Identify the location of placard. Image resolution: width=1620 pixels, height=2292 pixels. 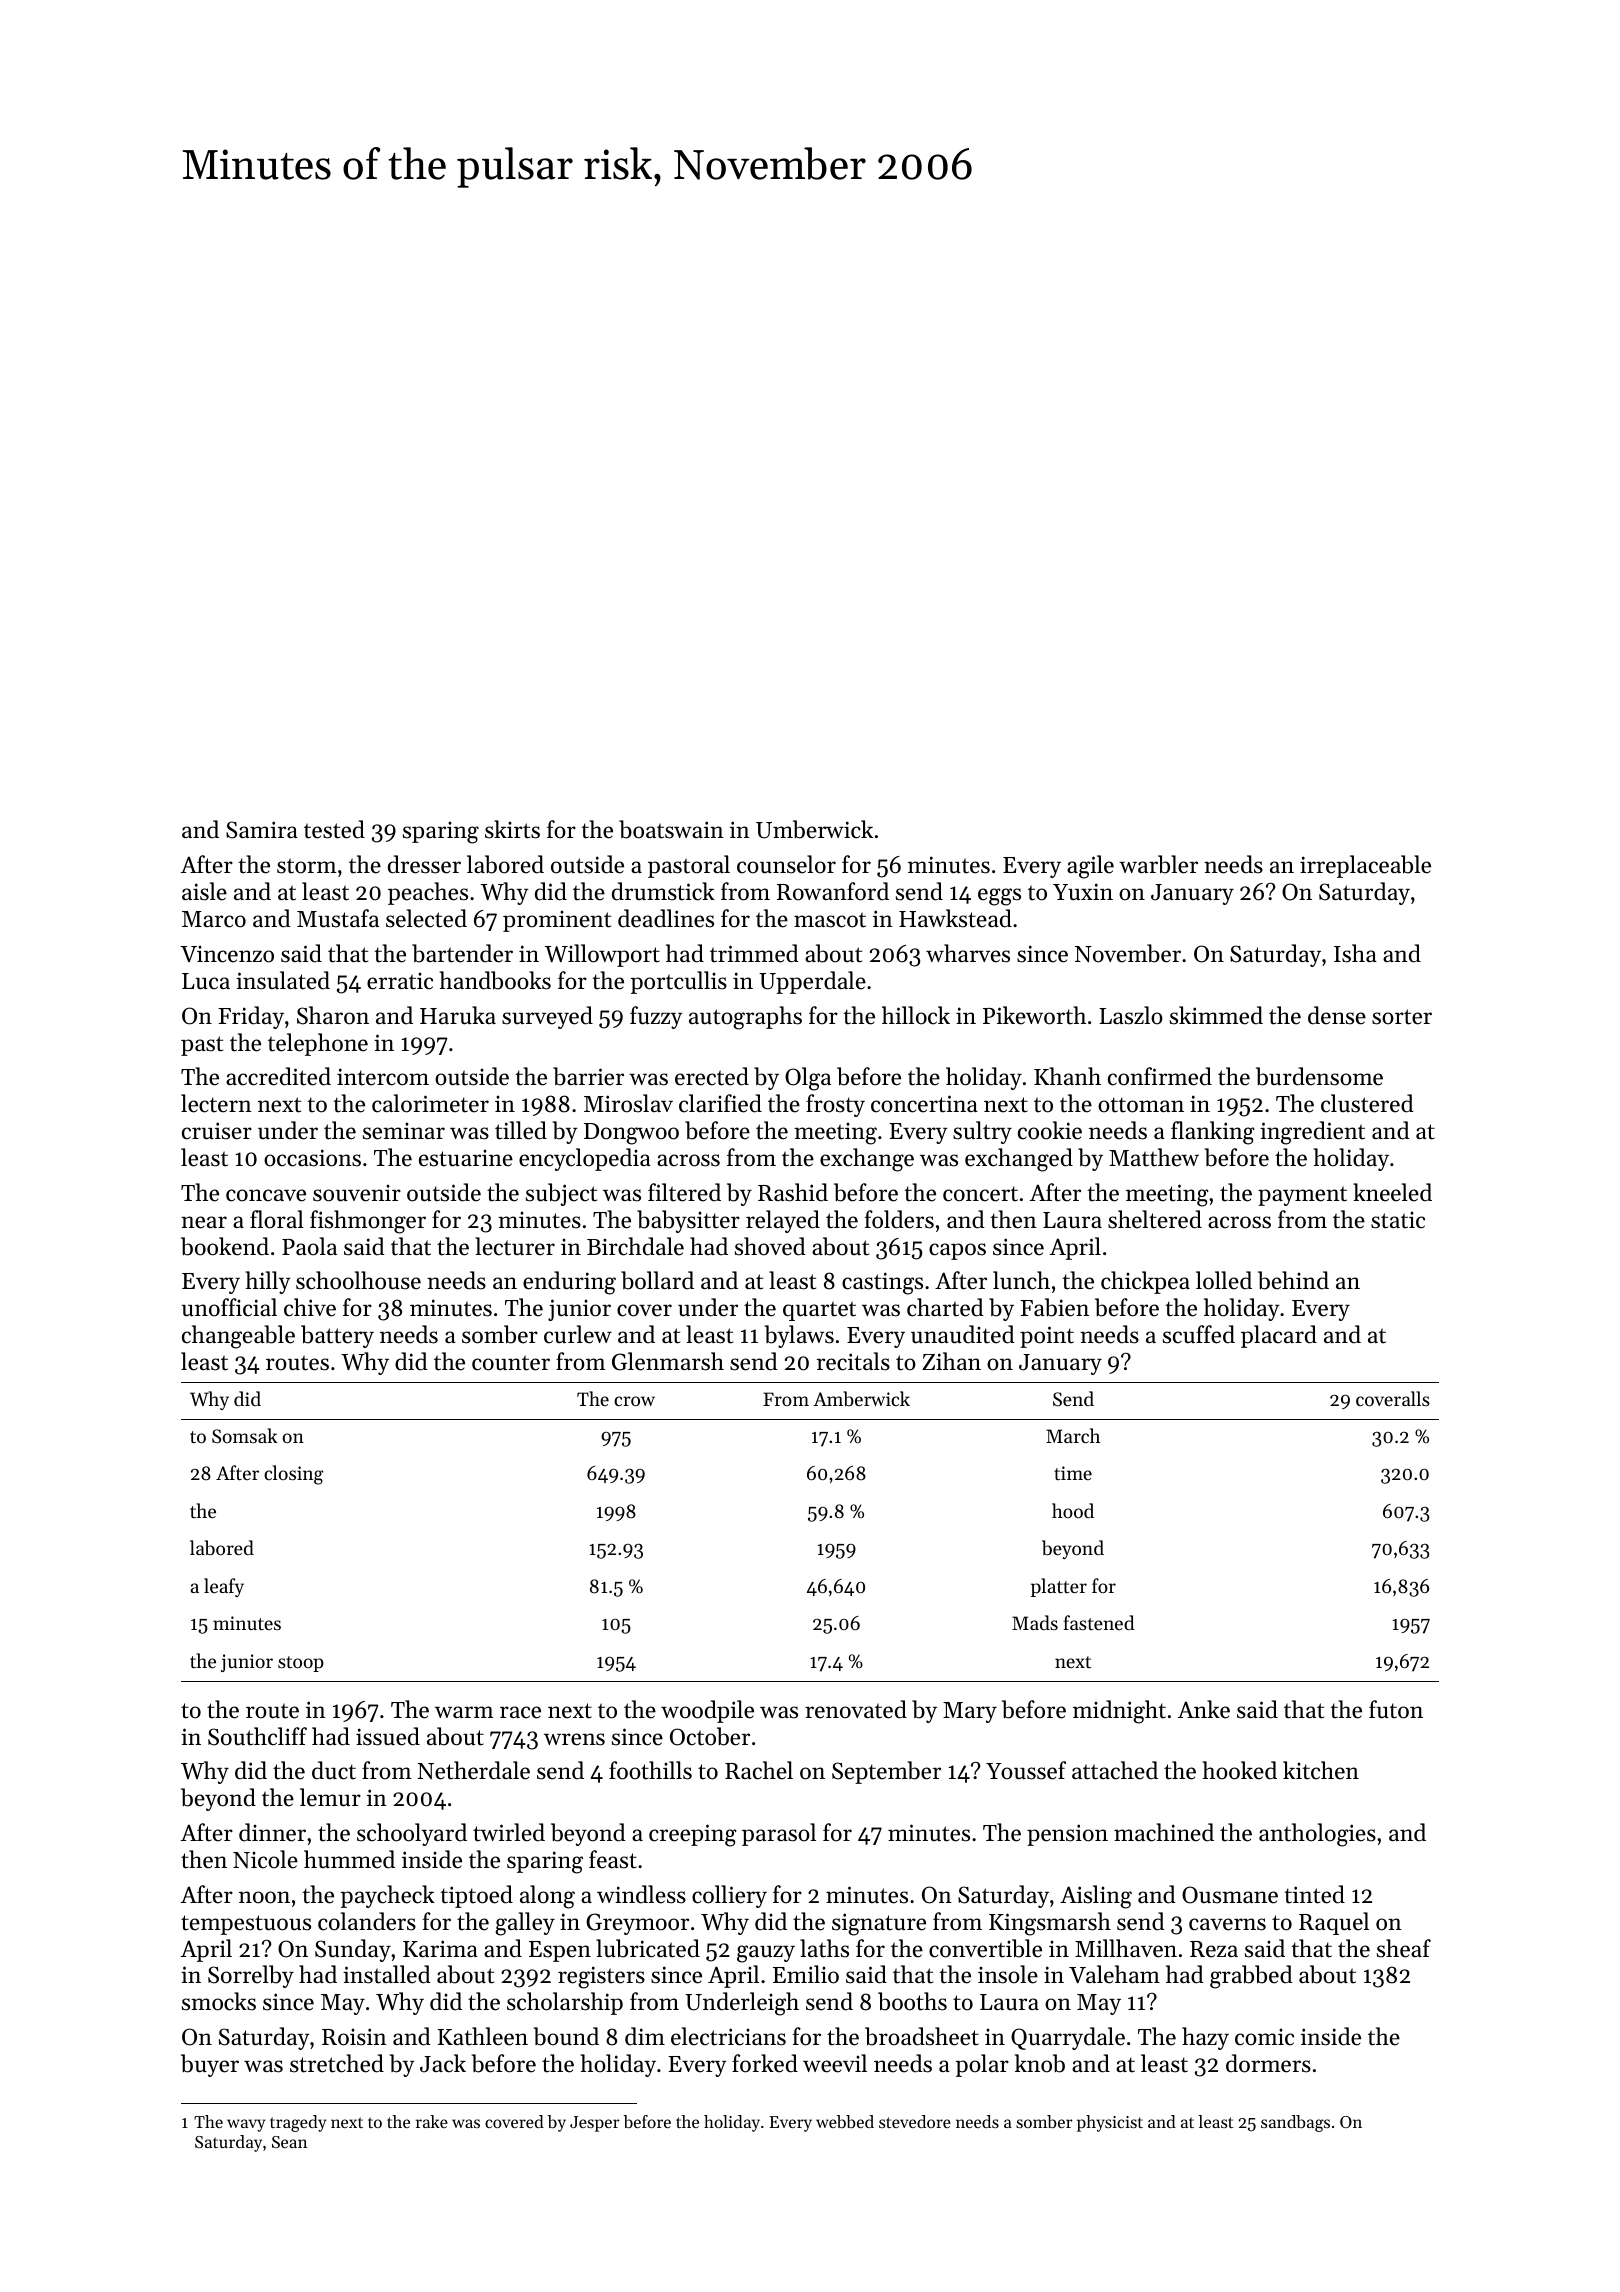
(1279, 1336).
